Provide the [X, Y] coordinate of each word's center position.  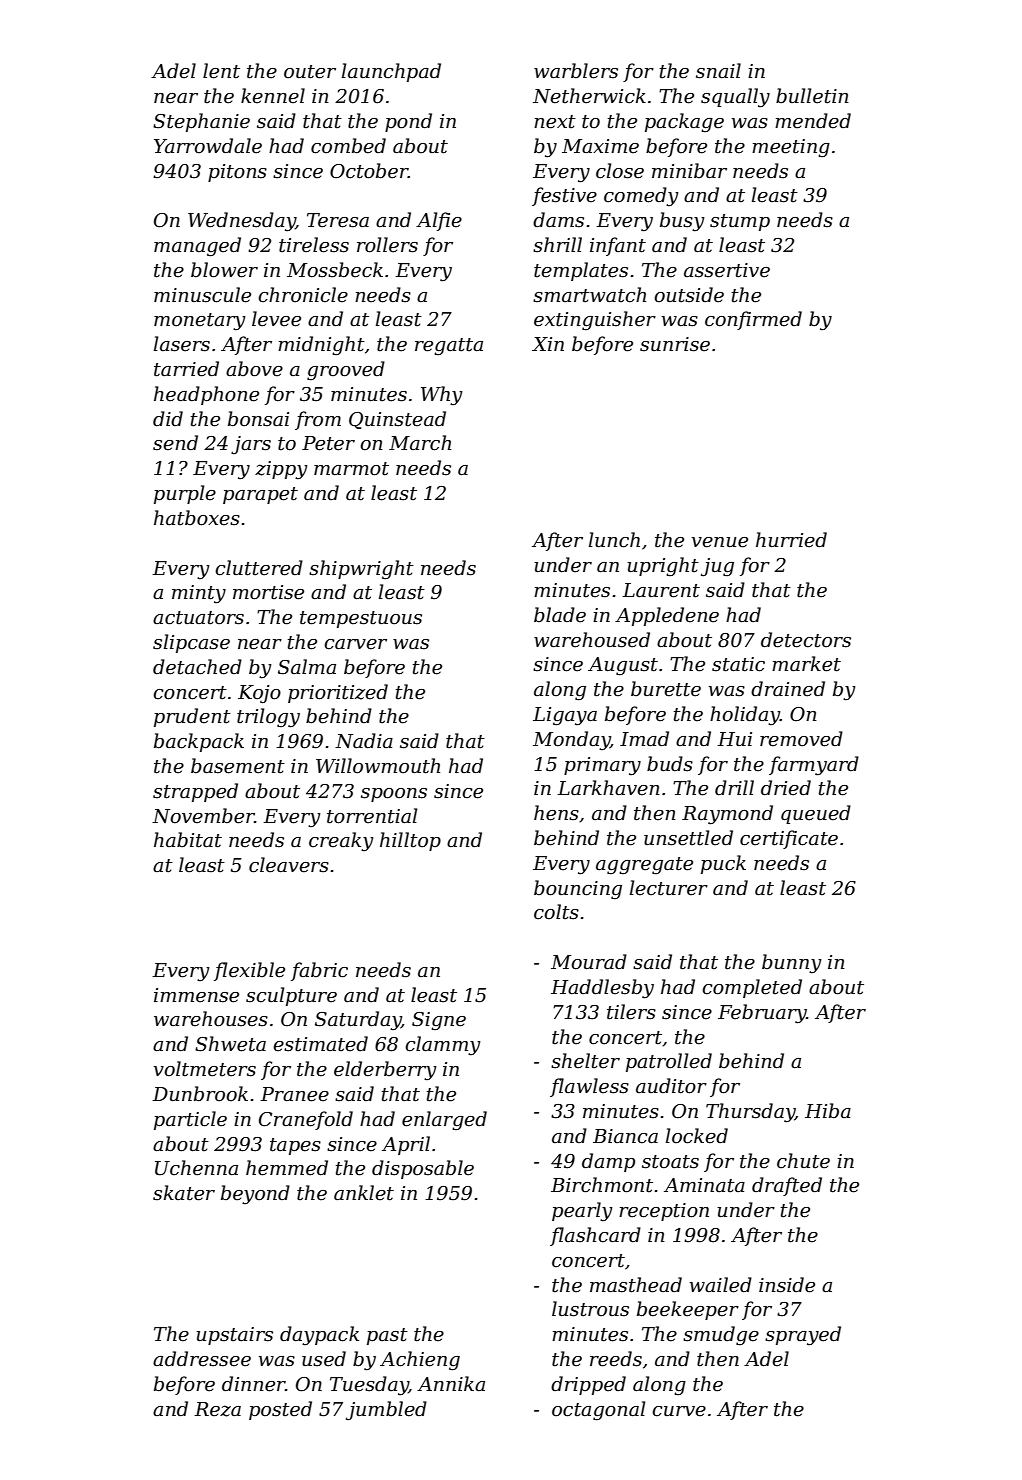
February [762, 1014]
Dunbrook [200, 1094]
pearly [582, 1212]
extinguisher [595, 320]
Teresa [338, 220]
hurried [791, 540]
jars [251, 445]
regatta [449, 346]
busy [682, 222]
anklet [364, 1193]
